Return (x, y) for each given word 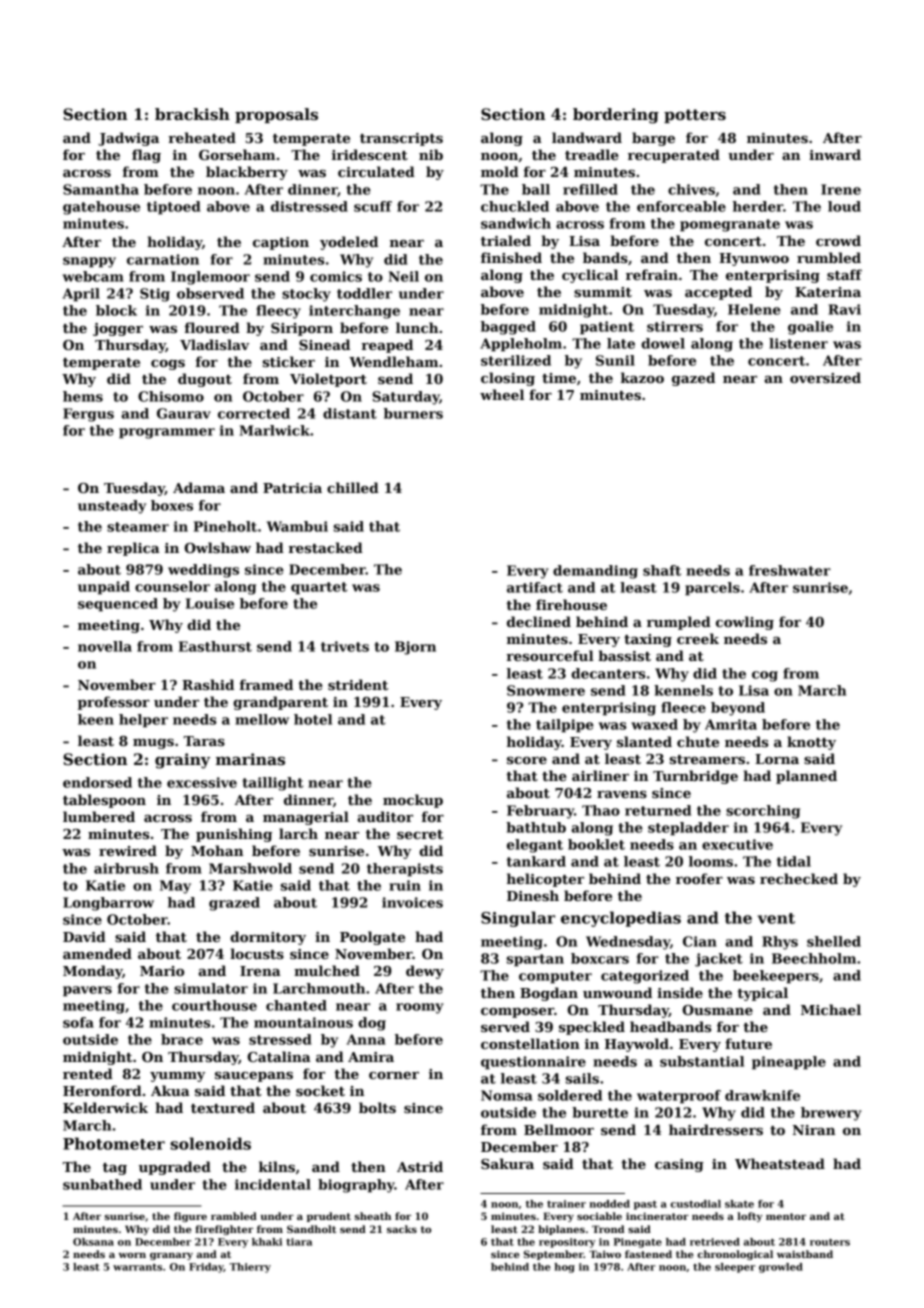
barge (653, 139)
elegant (535, 846)
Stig (155, 295)
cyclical (590, 276)
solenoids (210, 1143)
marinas (250, 759)
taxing (648, 640)
